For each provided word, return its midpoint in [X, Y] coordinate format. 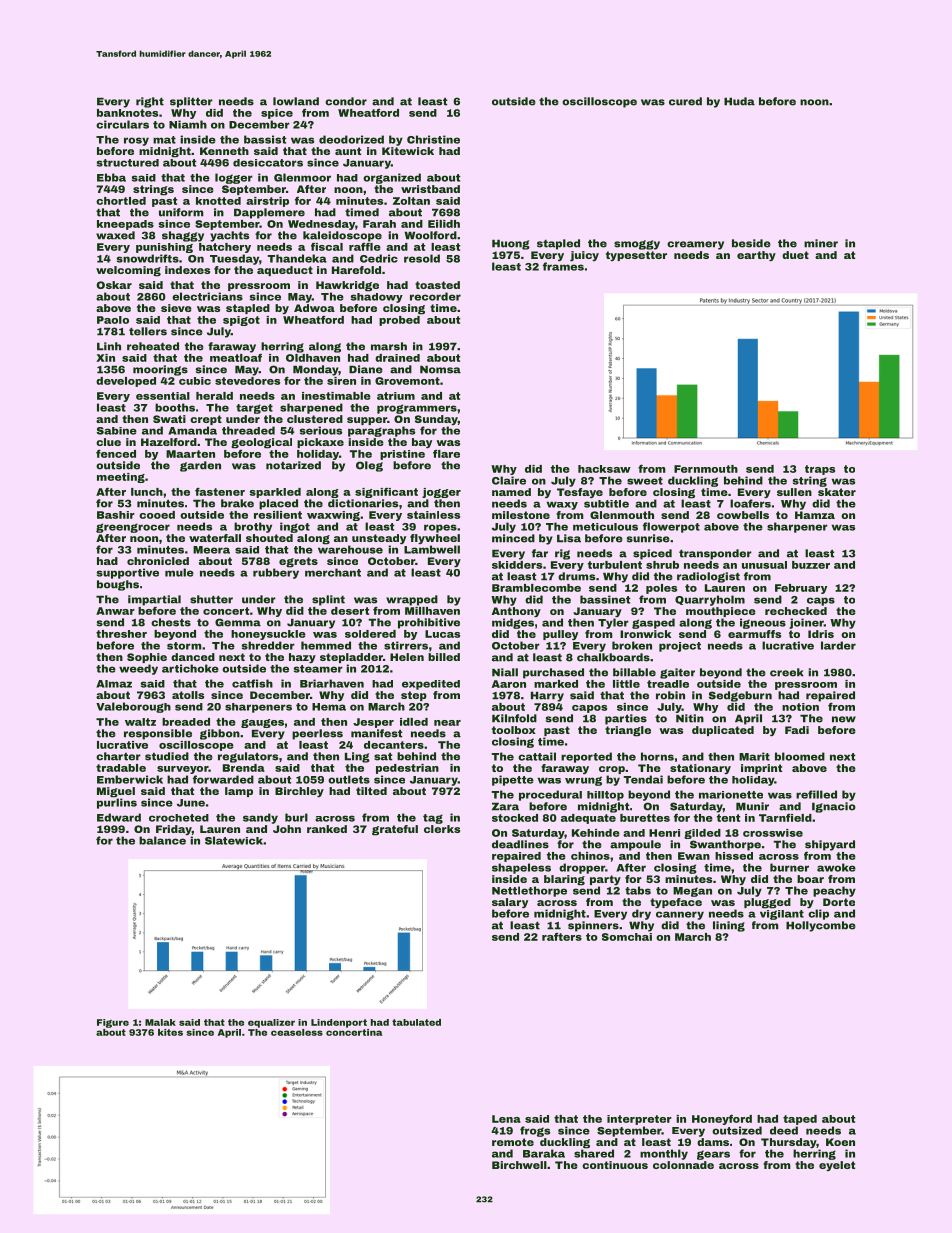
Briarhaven [332, 683]
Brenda [244, 768]
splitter [191, 102]
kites [170, 1032]
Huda [739, 101]
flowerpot [671, 527]
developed [126, 382]
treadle [668, 684]
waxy [562, 506]
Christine [433, 139]
